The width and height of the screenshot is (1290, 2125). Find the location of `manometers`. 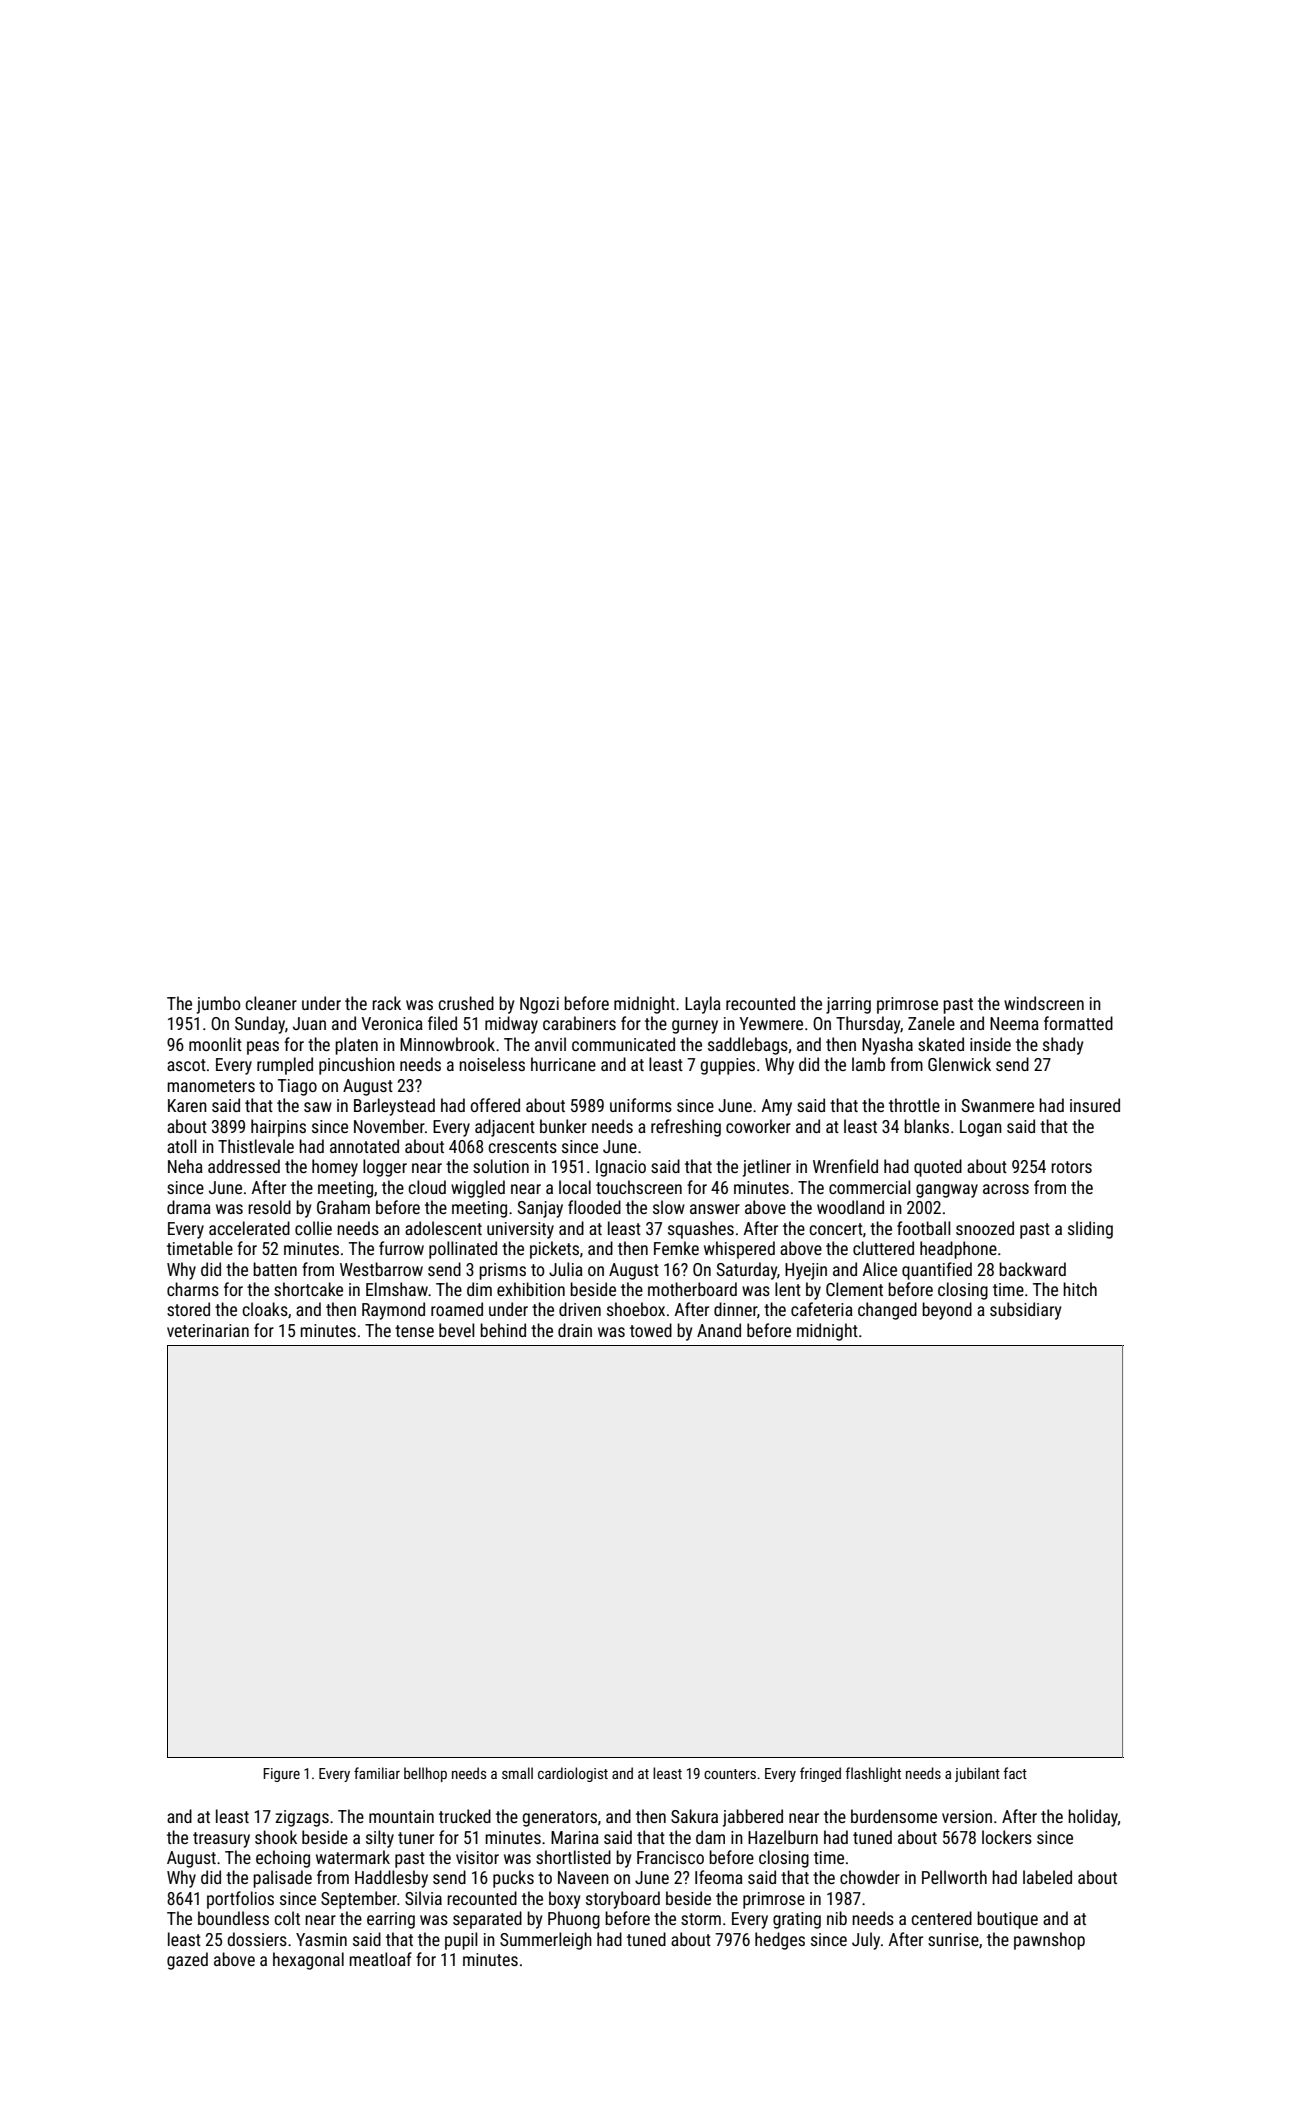

manometers is located at coordinates (211, 1086).
